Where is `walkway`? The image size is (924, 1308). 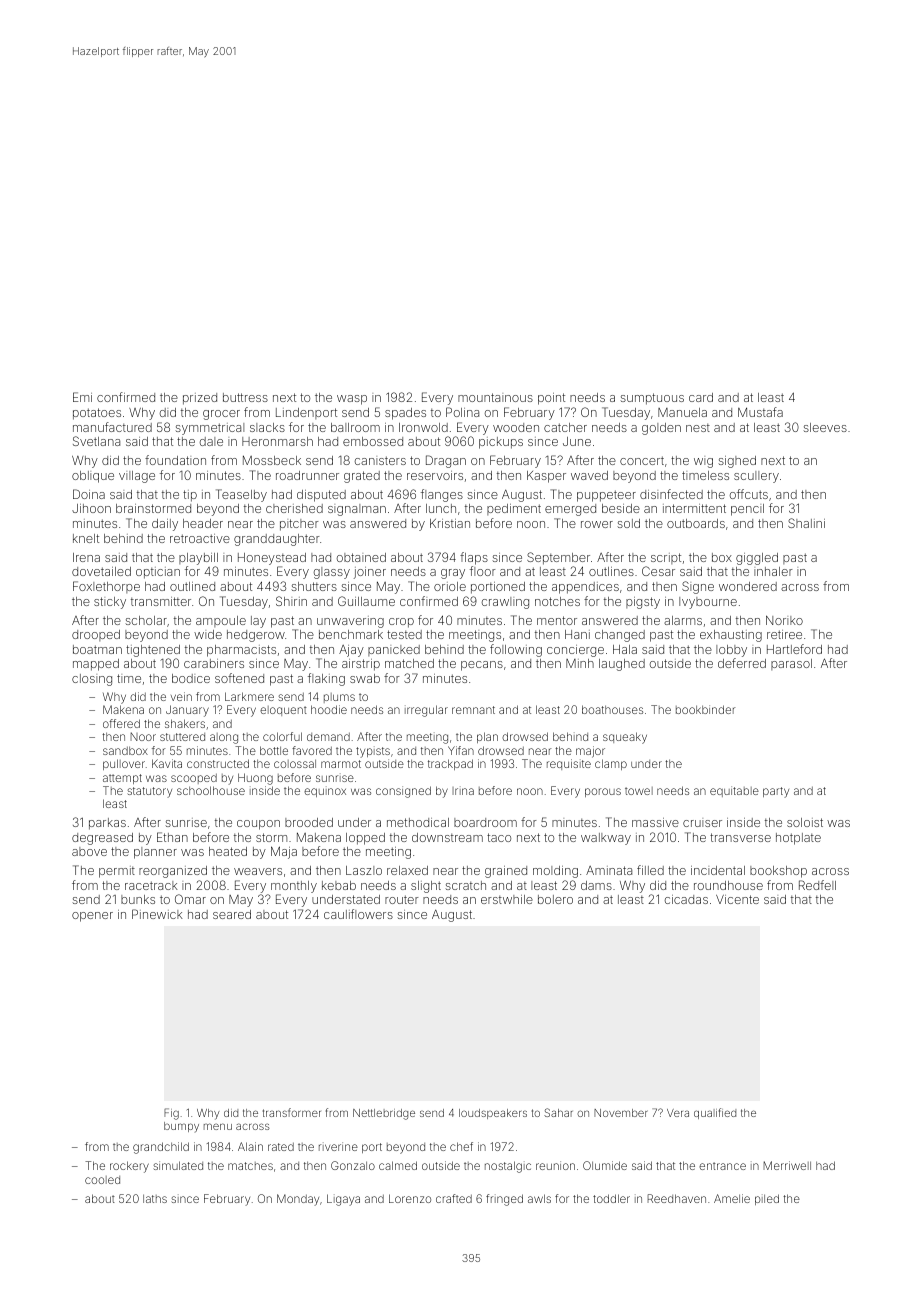 walkway is located at coordinates (606, 839).
